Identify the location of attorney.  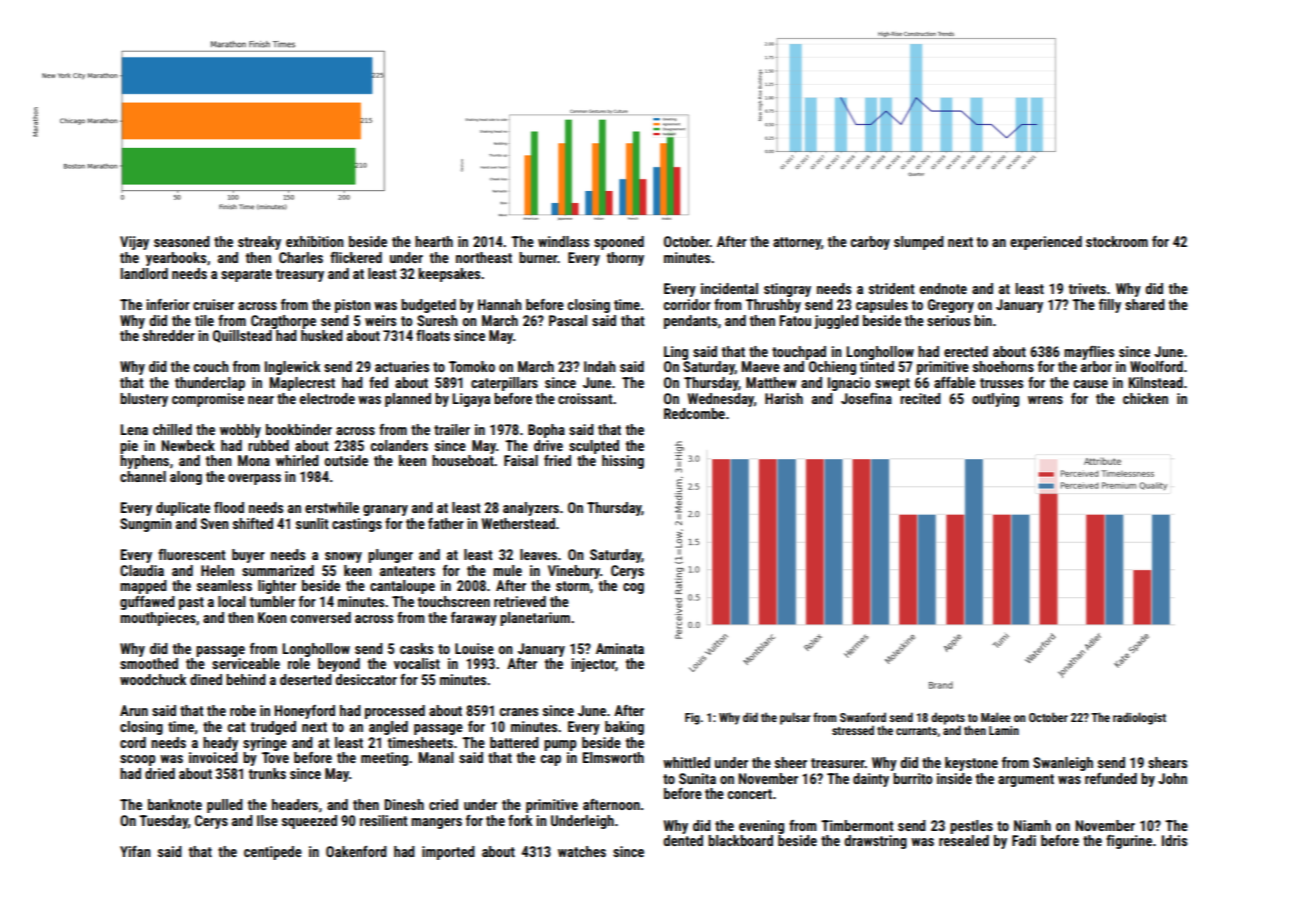
(797, 243).
